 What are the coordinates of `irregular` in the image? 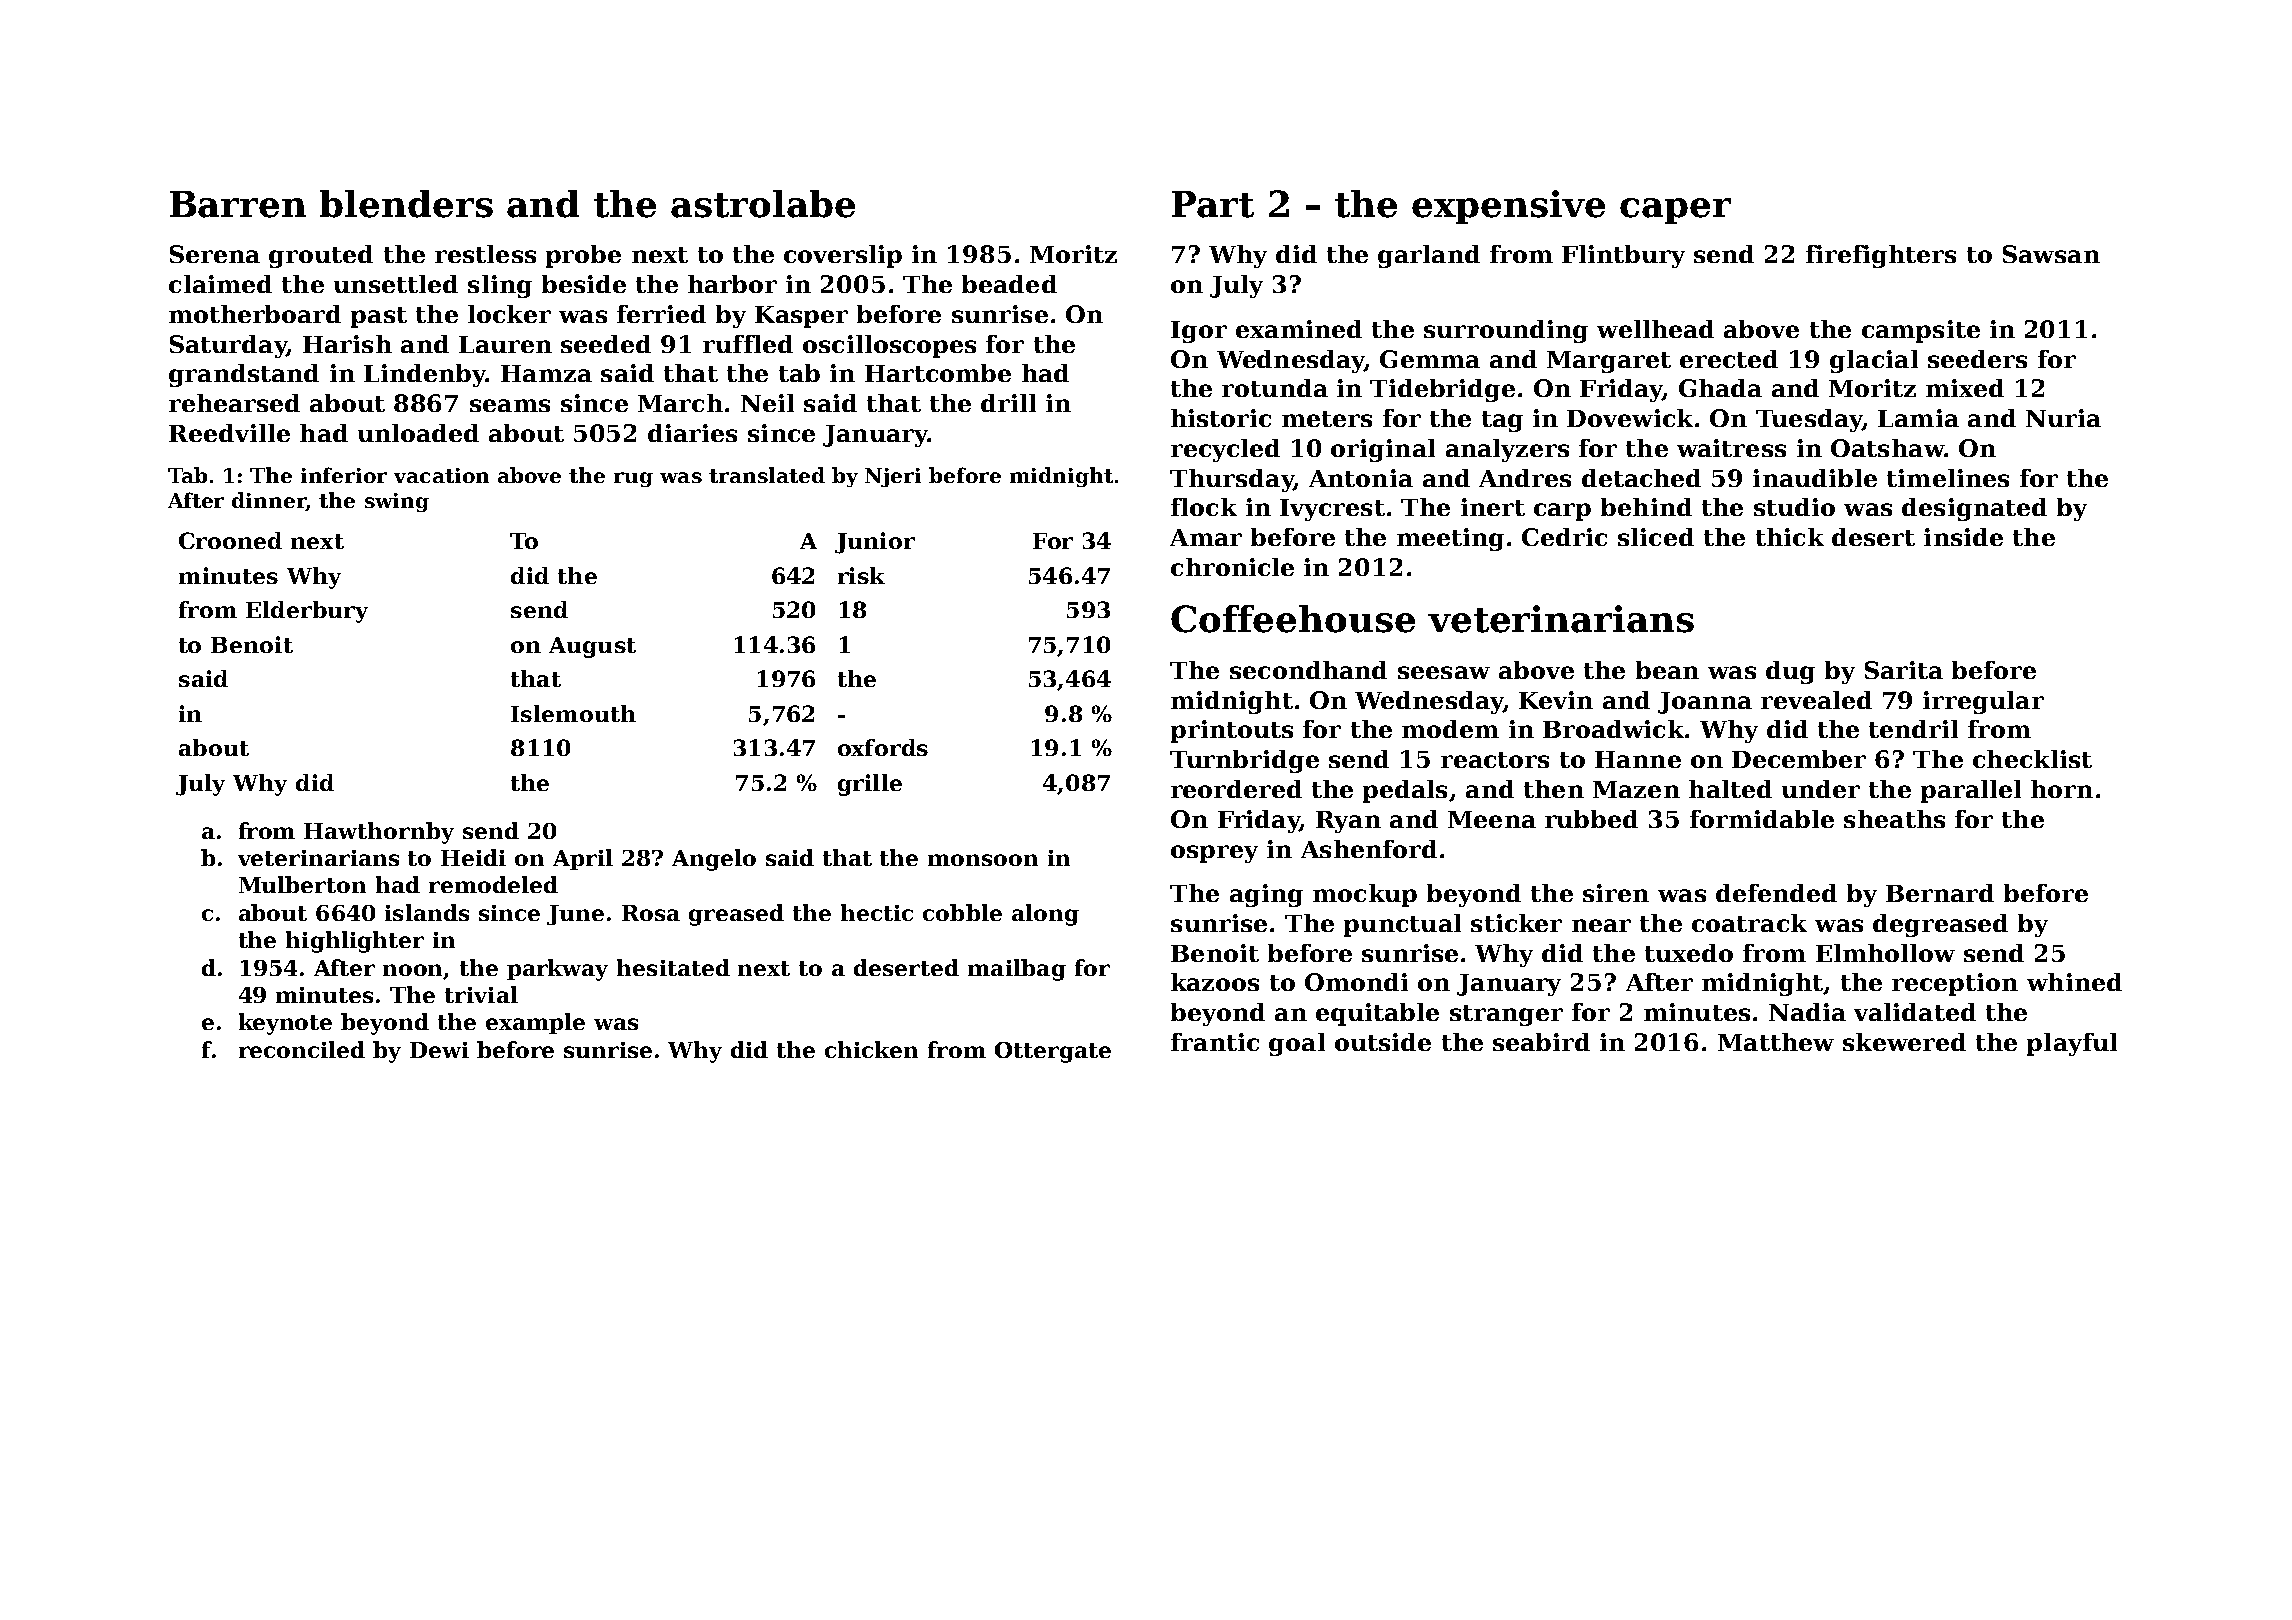 It's located at (1983, 702).
